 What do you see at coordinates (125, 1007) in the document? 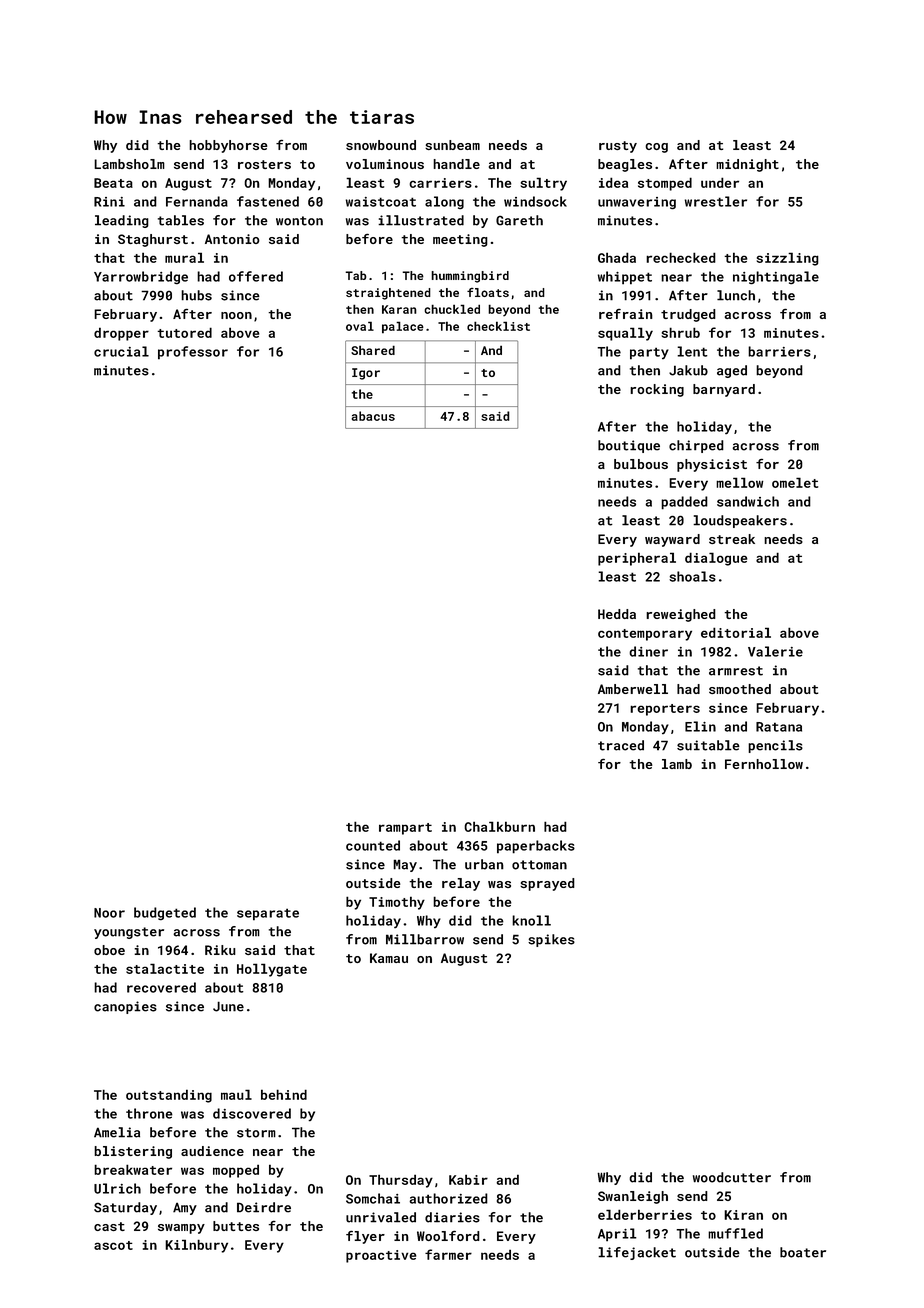
I see `canopies` at bounding box center [125, 1007].
